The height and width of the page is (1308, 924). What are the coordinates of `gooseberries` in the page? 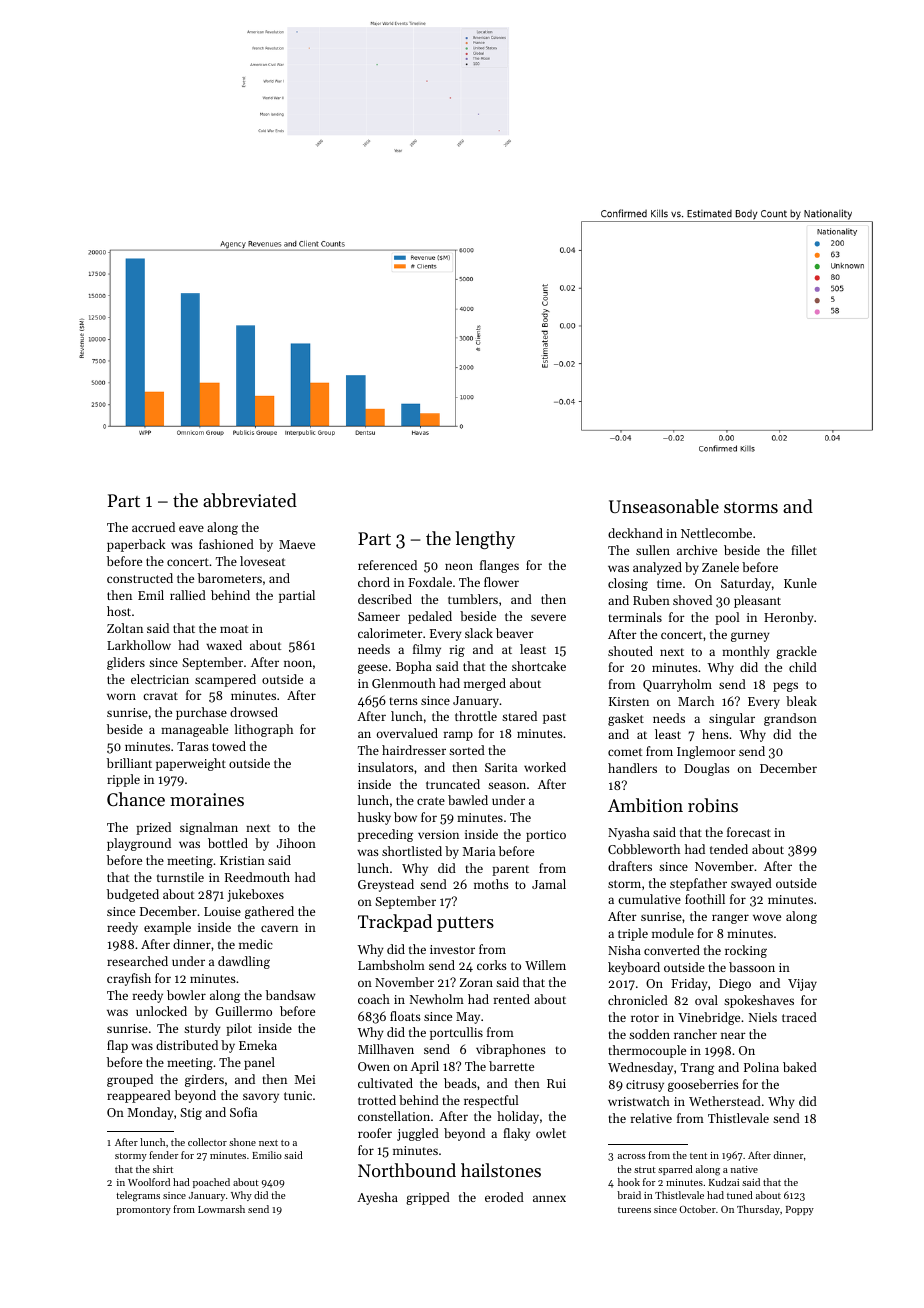 It's located at (703, 1085).
